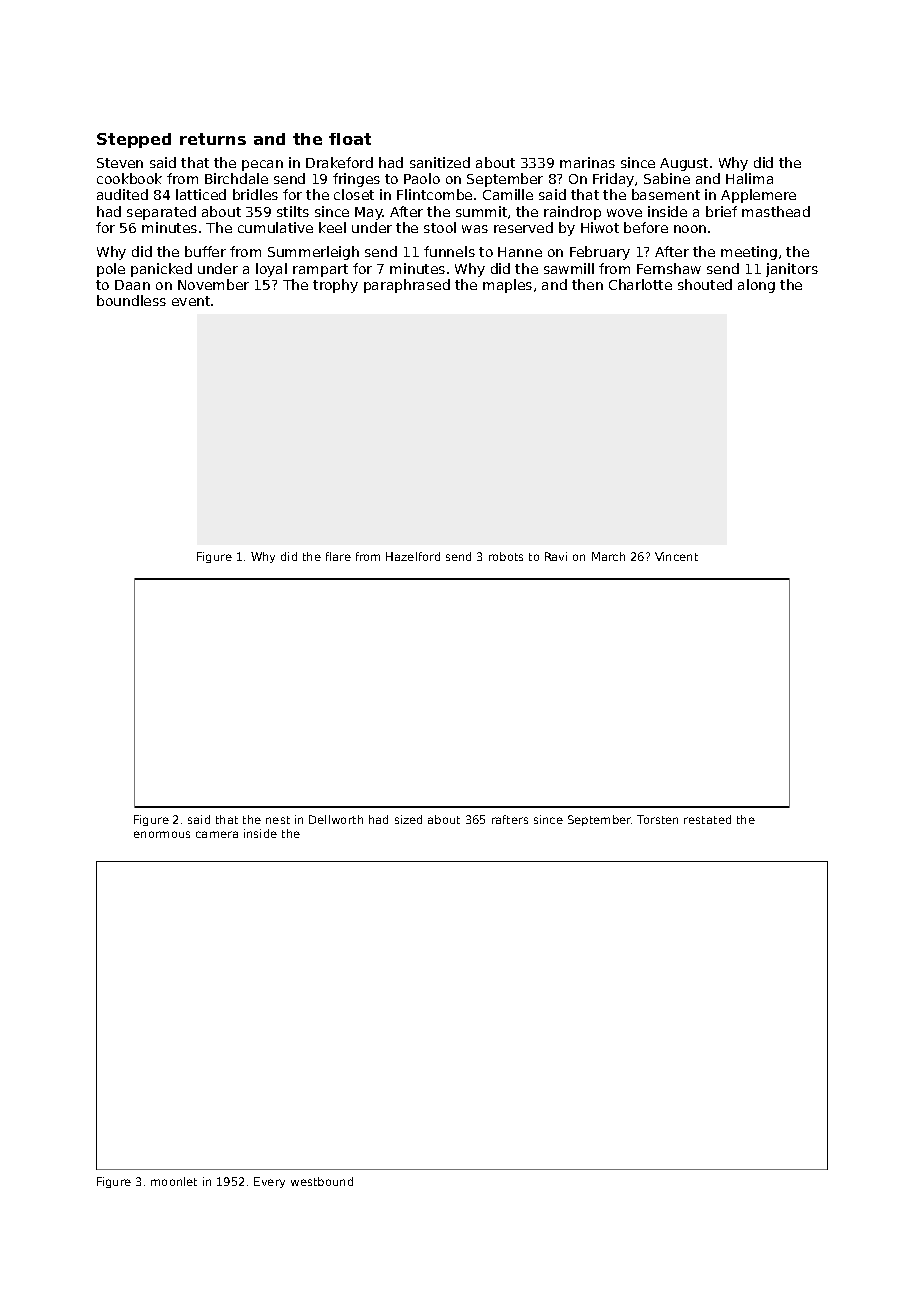 The image size is (924, 1314). Describe the element at coordinates (174, 1181) in the screenshot. I see `moonlet` at that location.
